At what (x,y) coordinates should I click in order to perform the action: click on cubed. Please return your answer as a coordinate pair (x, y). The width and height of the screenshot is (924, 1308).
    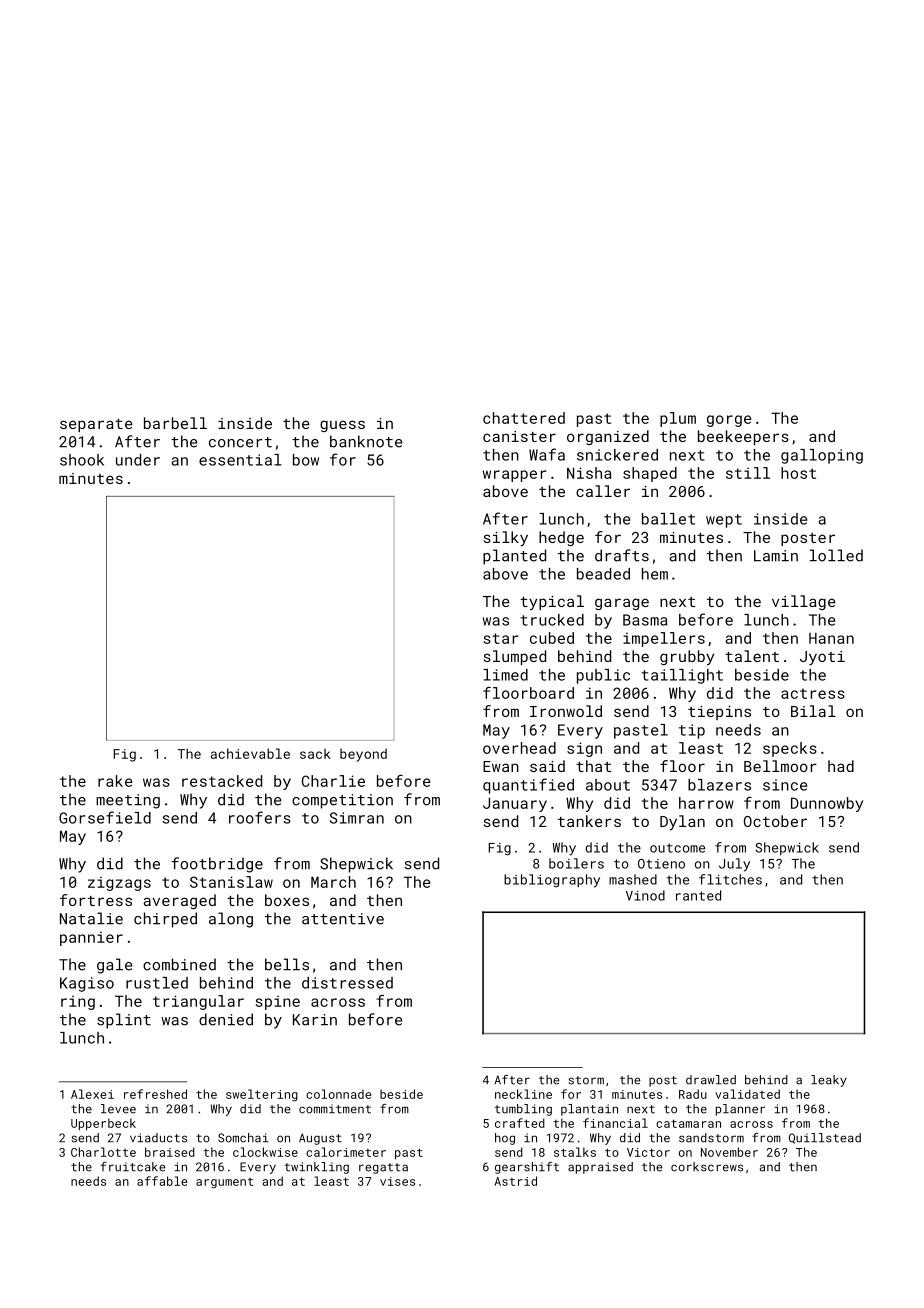
    Looking at the image, I should click on (552, 638).
